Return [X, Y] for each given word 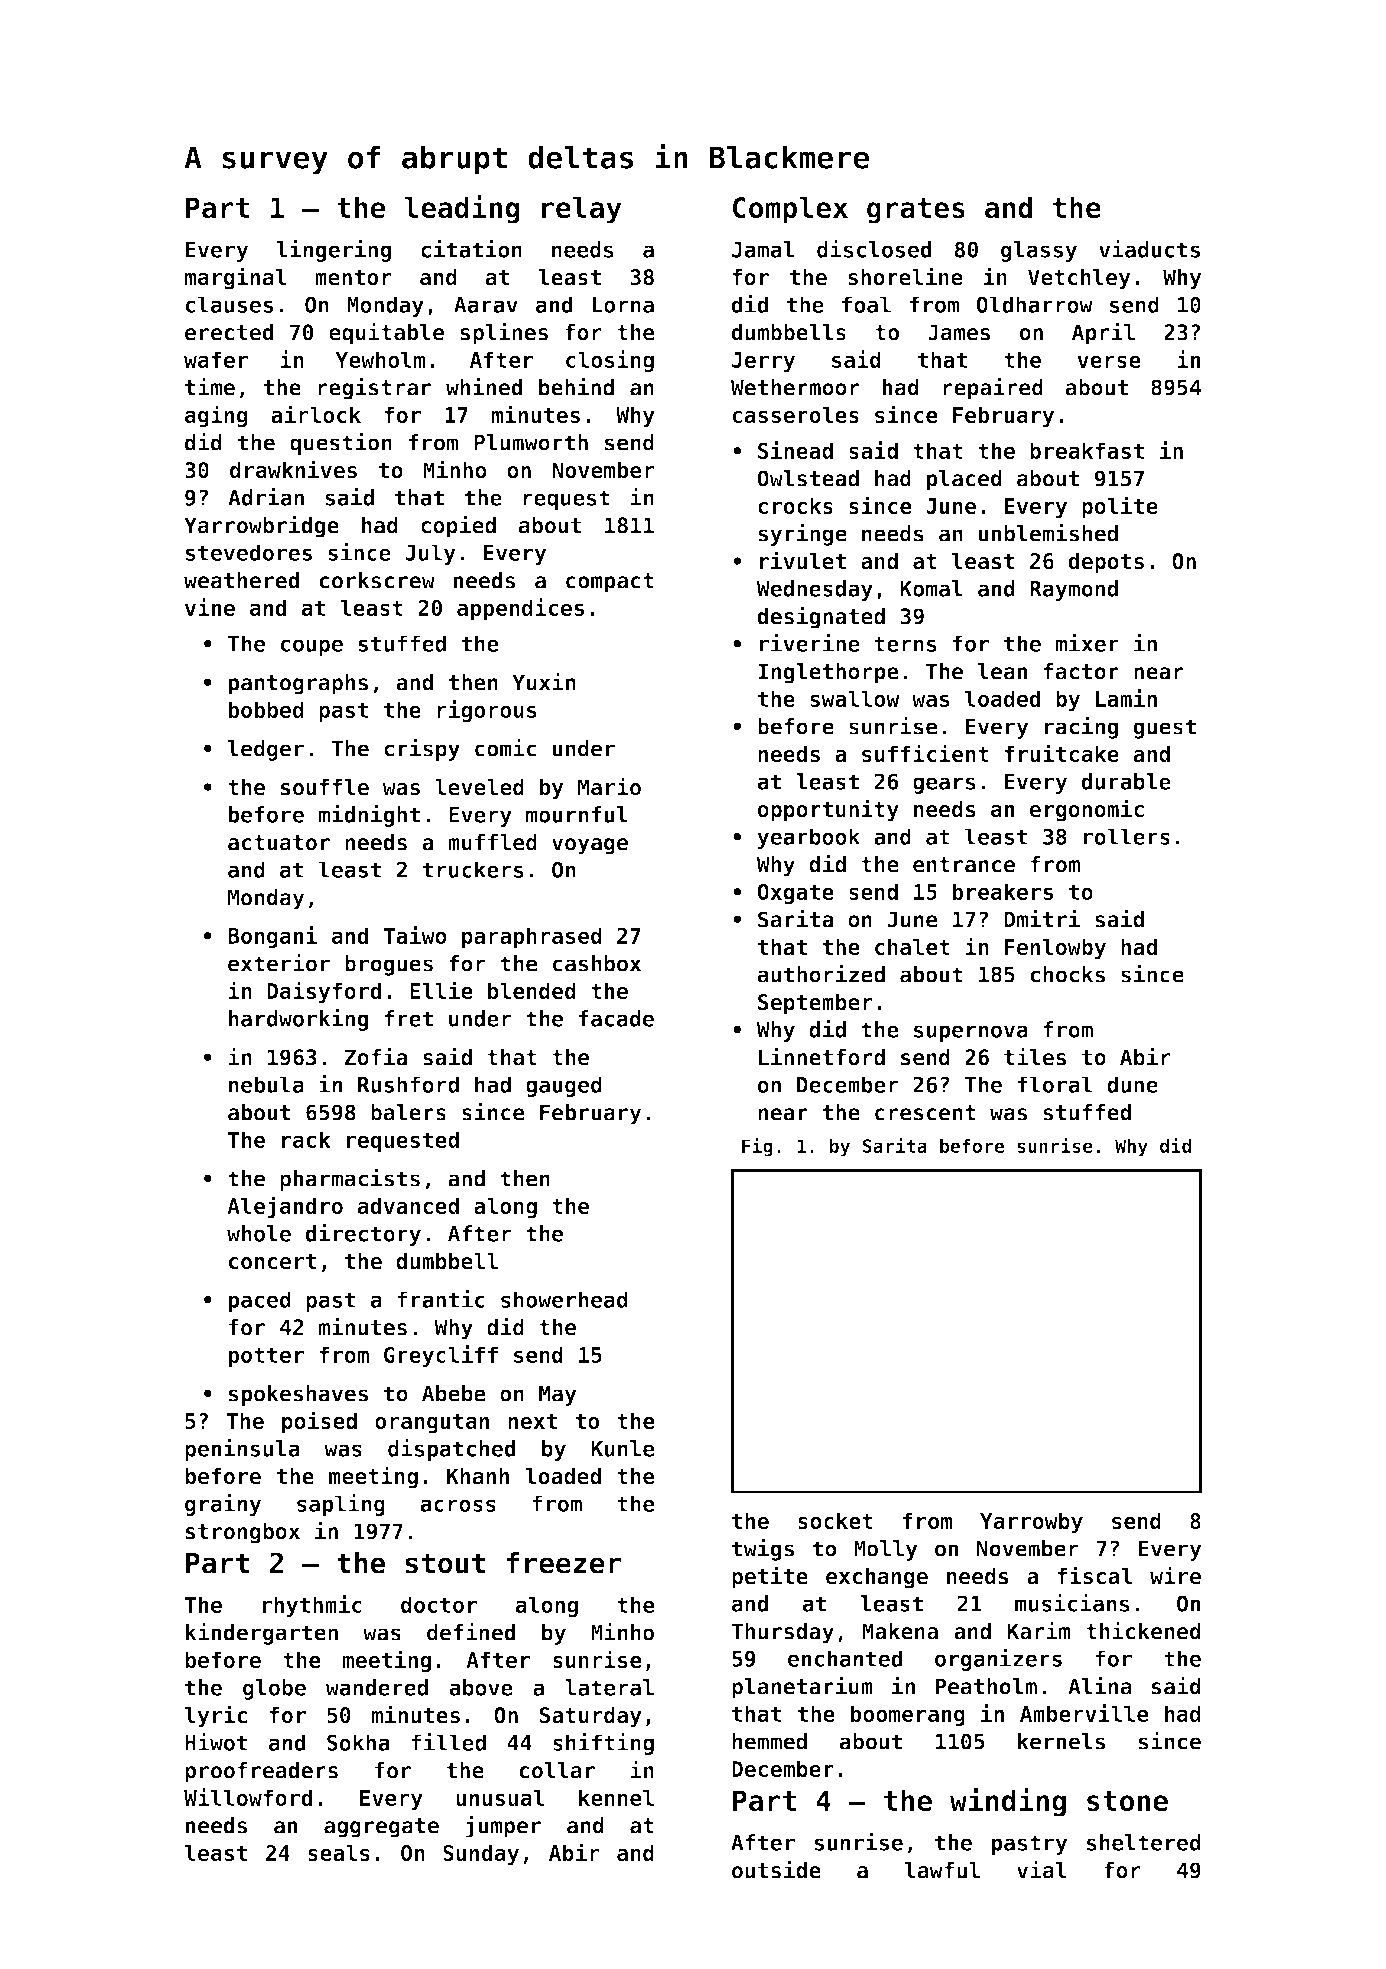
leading [462, 209]
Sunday [481, 1855]
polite [1120, 507]
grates [916, 211]
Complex [790, 210]
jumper [503, 1826]
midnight [369, 816]
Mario [609, 786]
